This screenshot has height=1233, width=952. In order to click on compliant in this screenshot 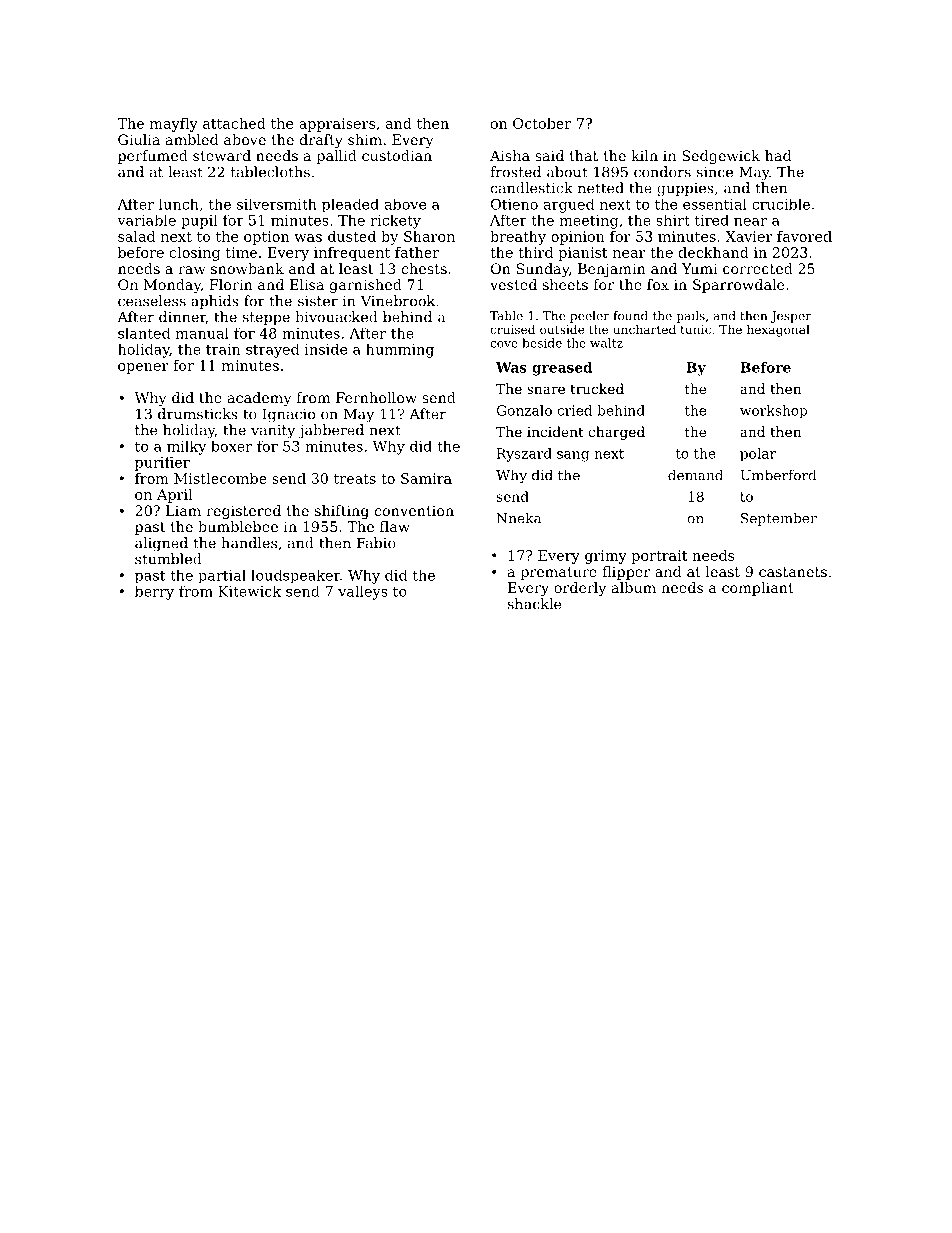, I will do `click(758, 589)`.
